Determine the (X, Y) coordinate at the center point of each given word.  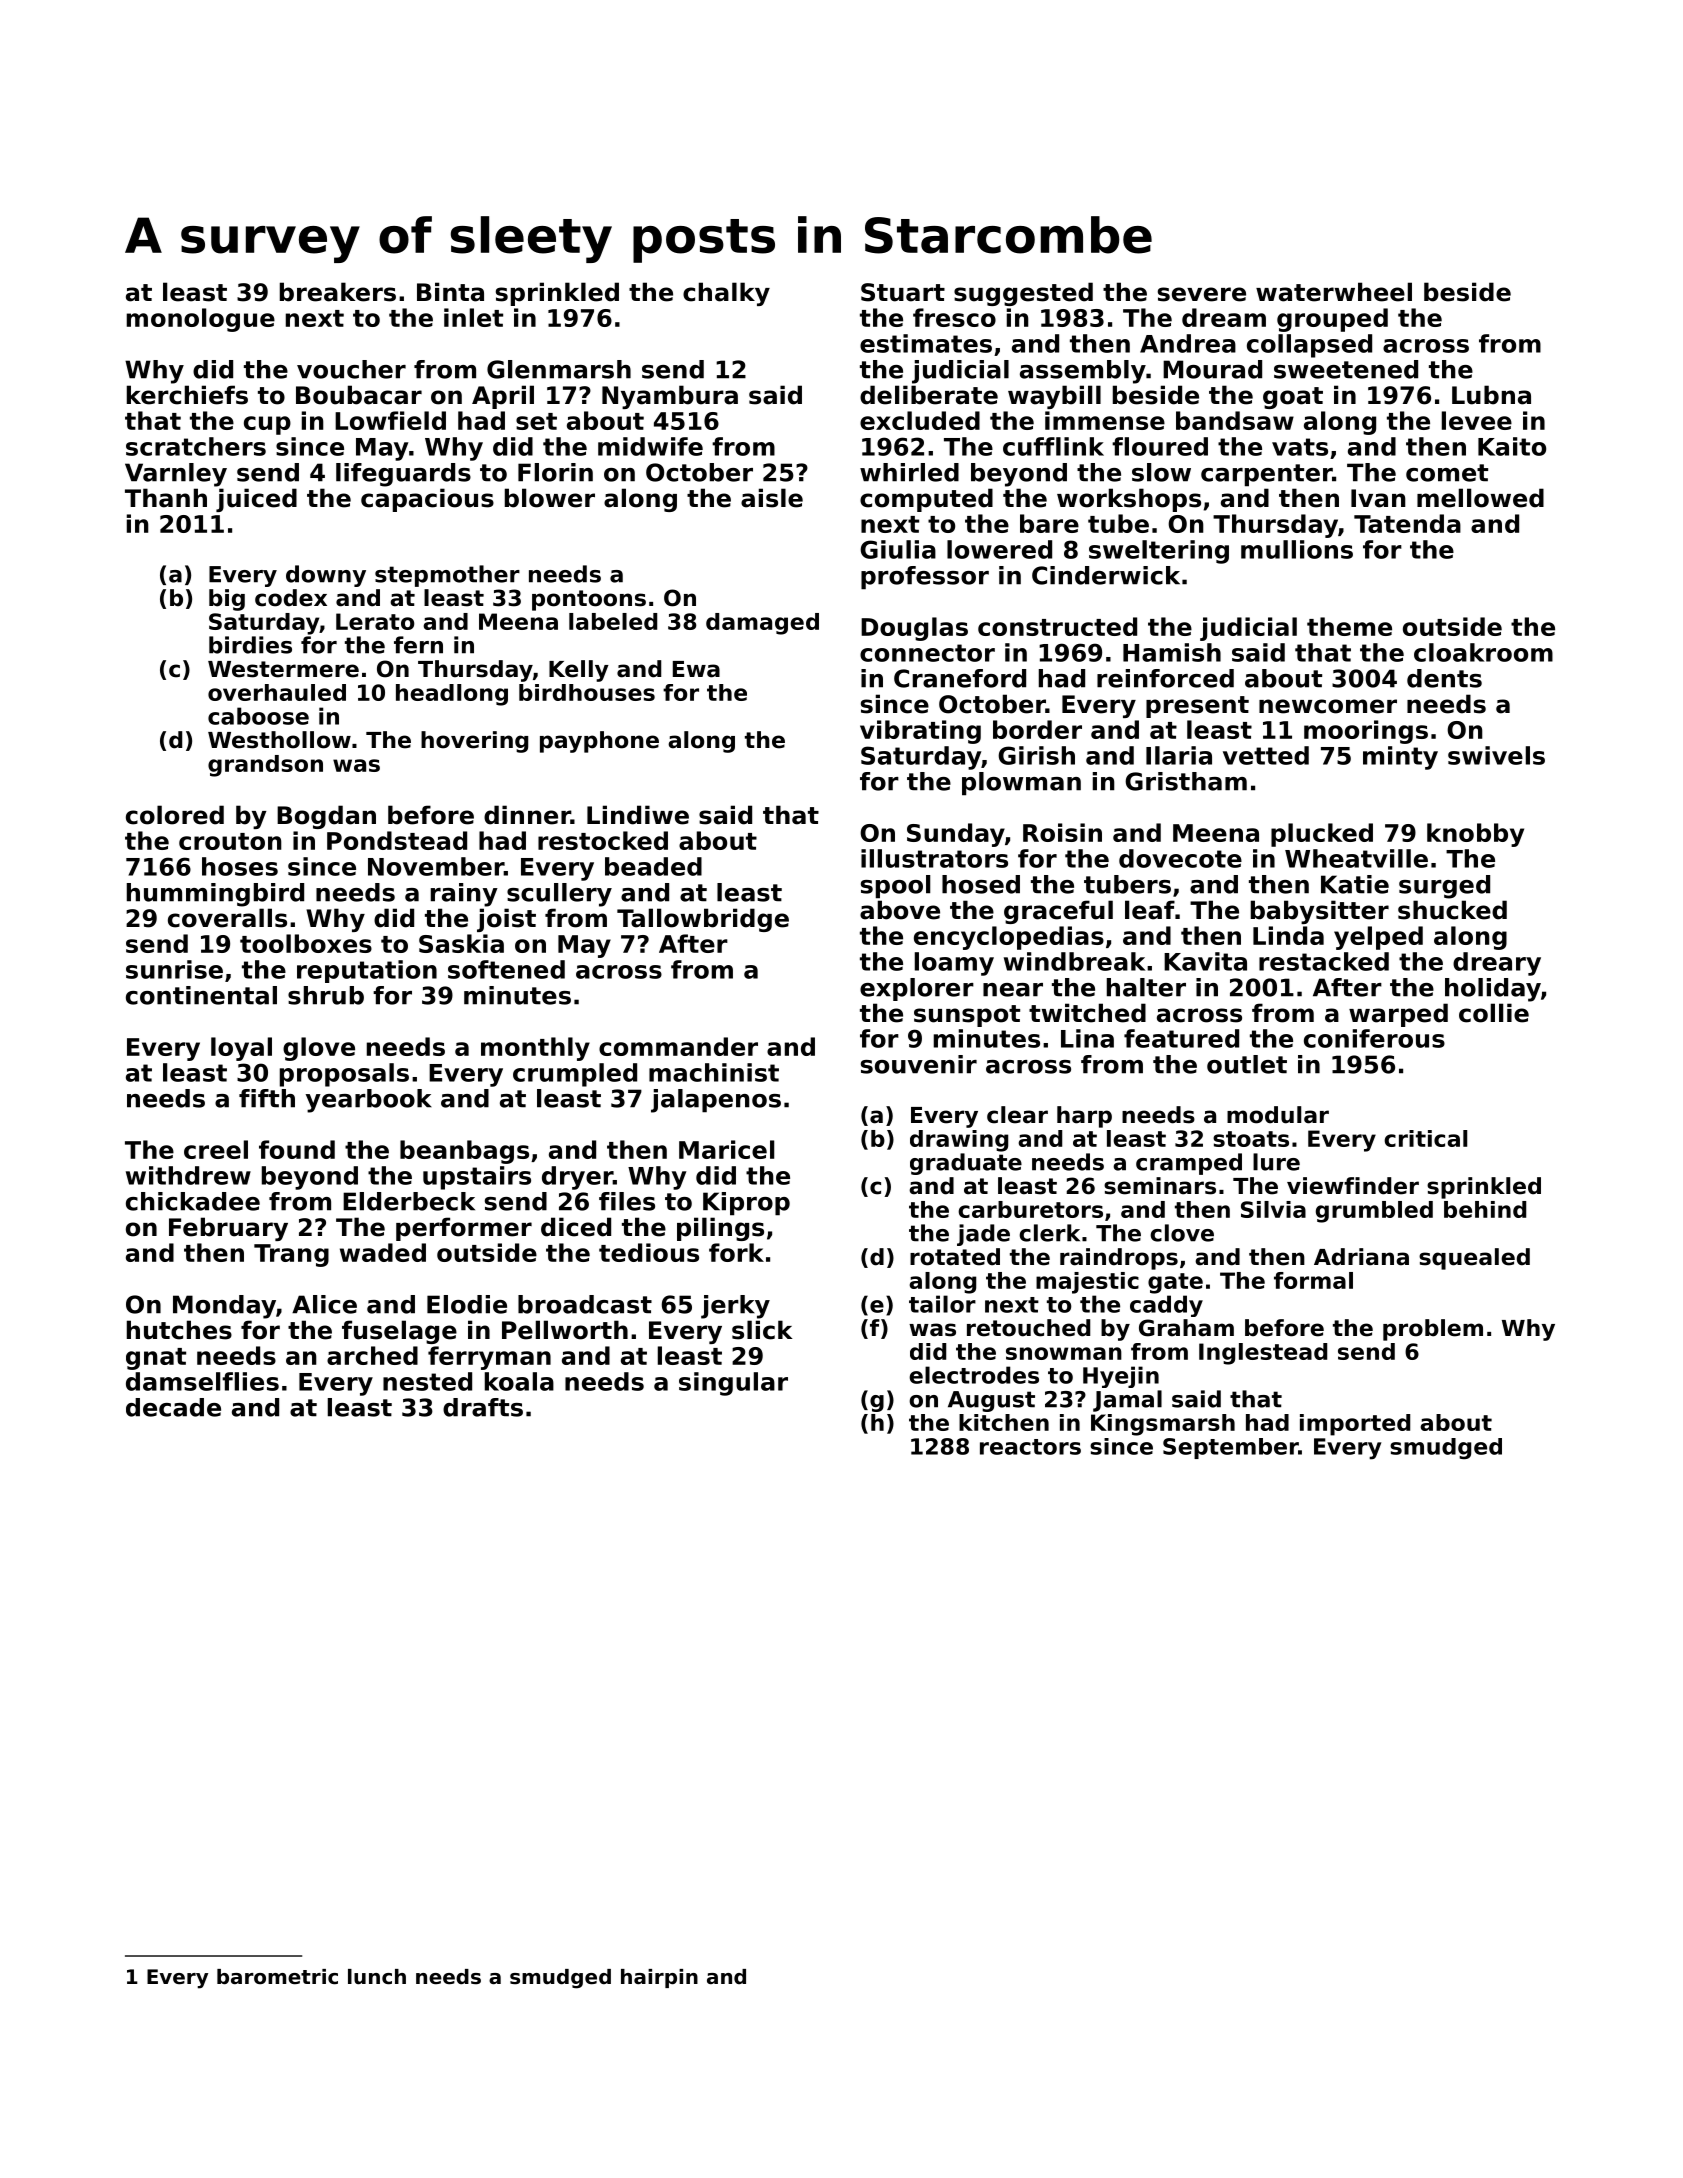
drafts (483, 1407)
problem (1433, 1330)
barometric (277, 1977)
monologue (200, 320)
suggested (1023, 294)
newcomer (1328, 706)
